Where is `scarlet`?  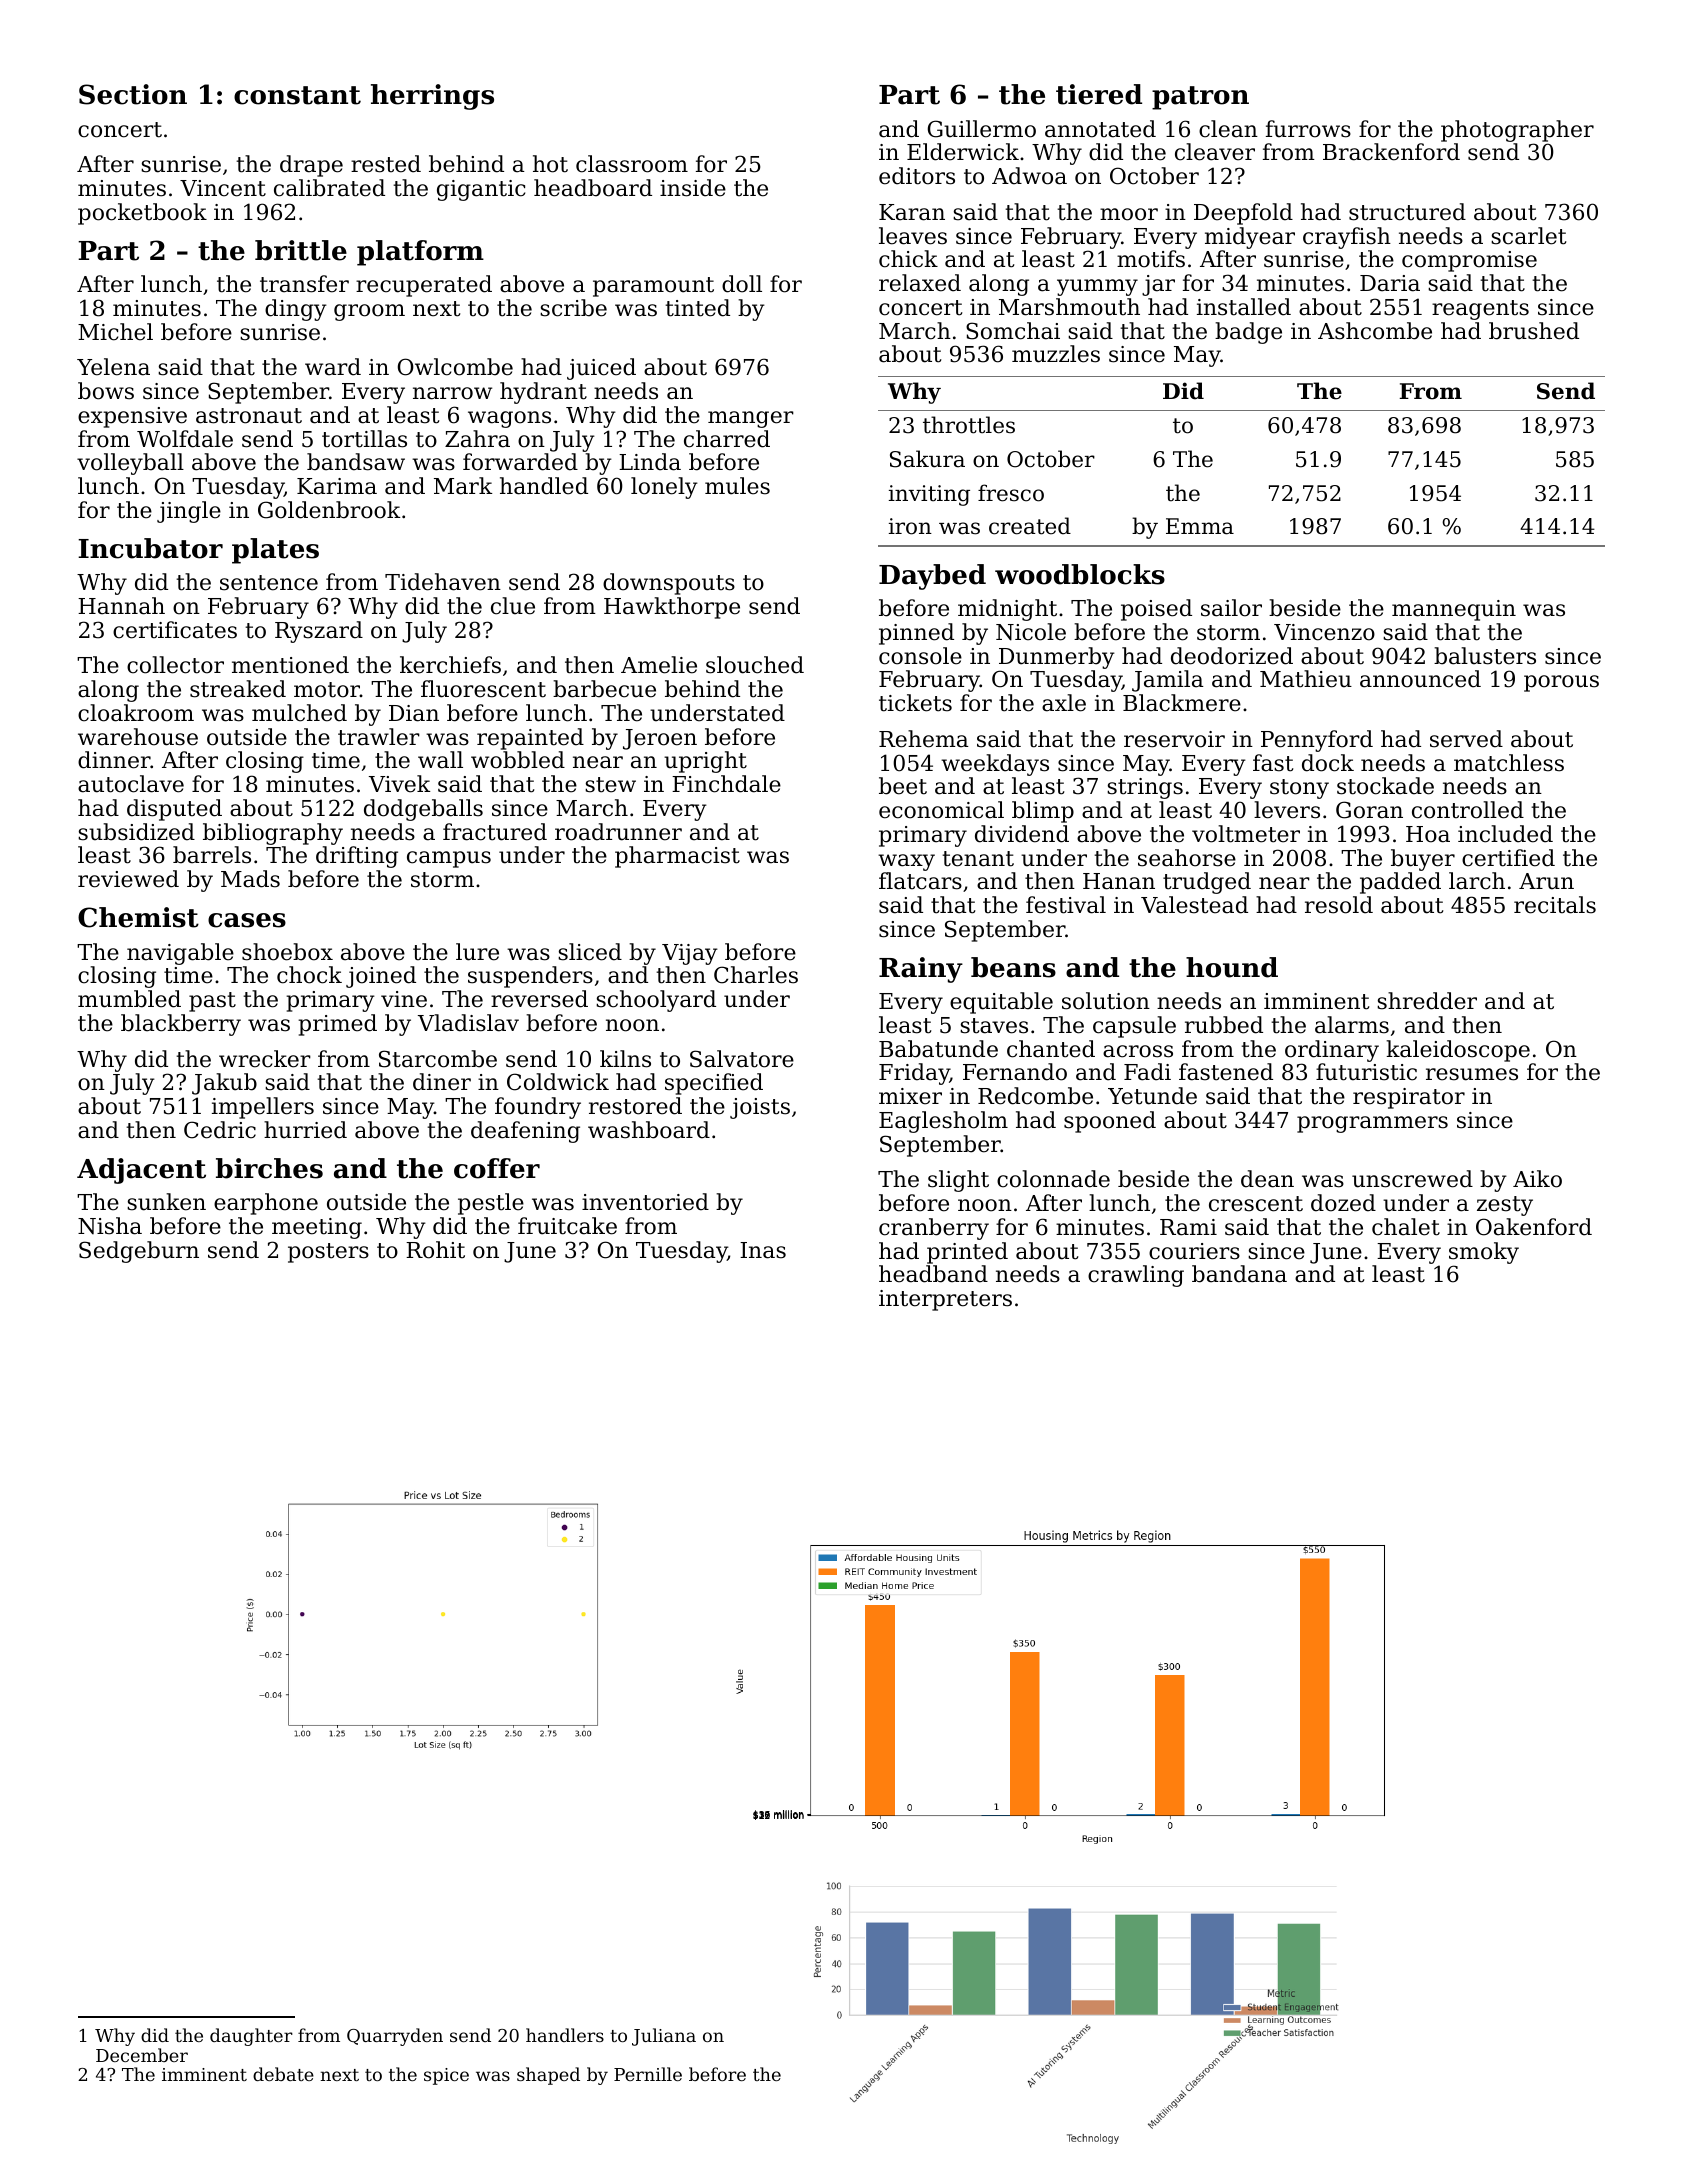 scarlet is located at coordinates (1528, 236).
